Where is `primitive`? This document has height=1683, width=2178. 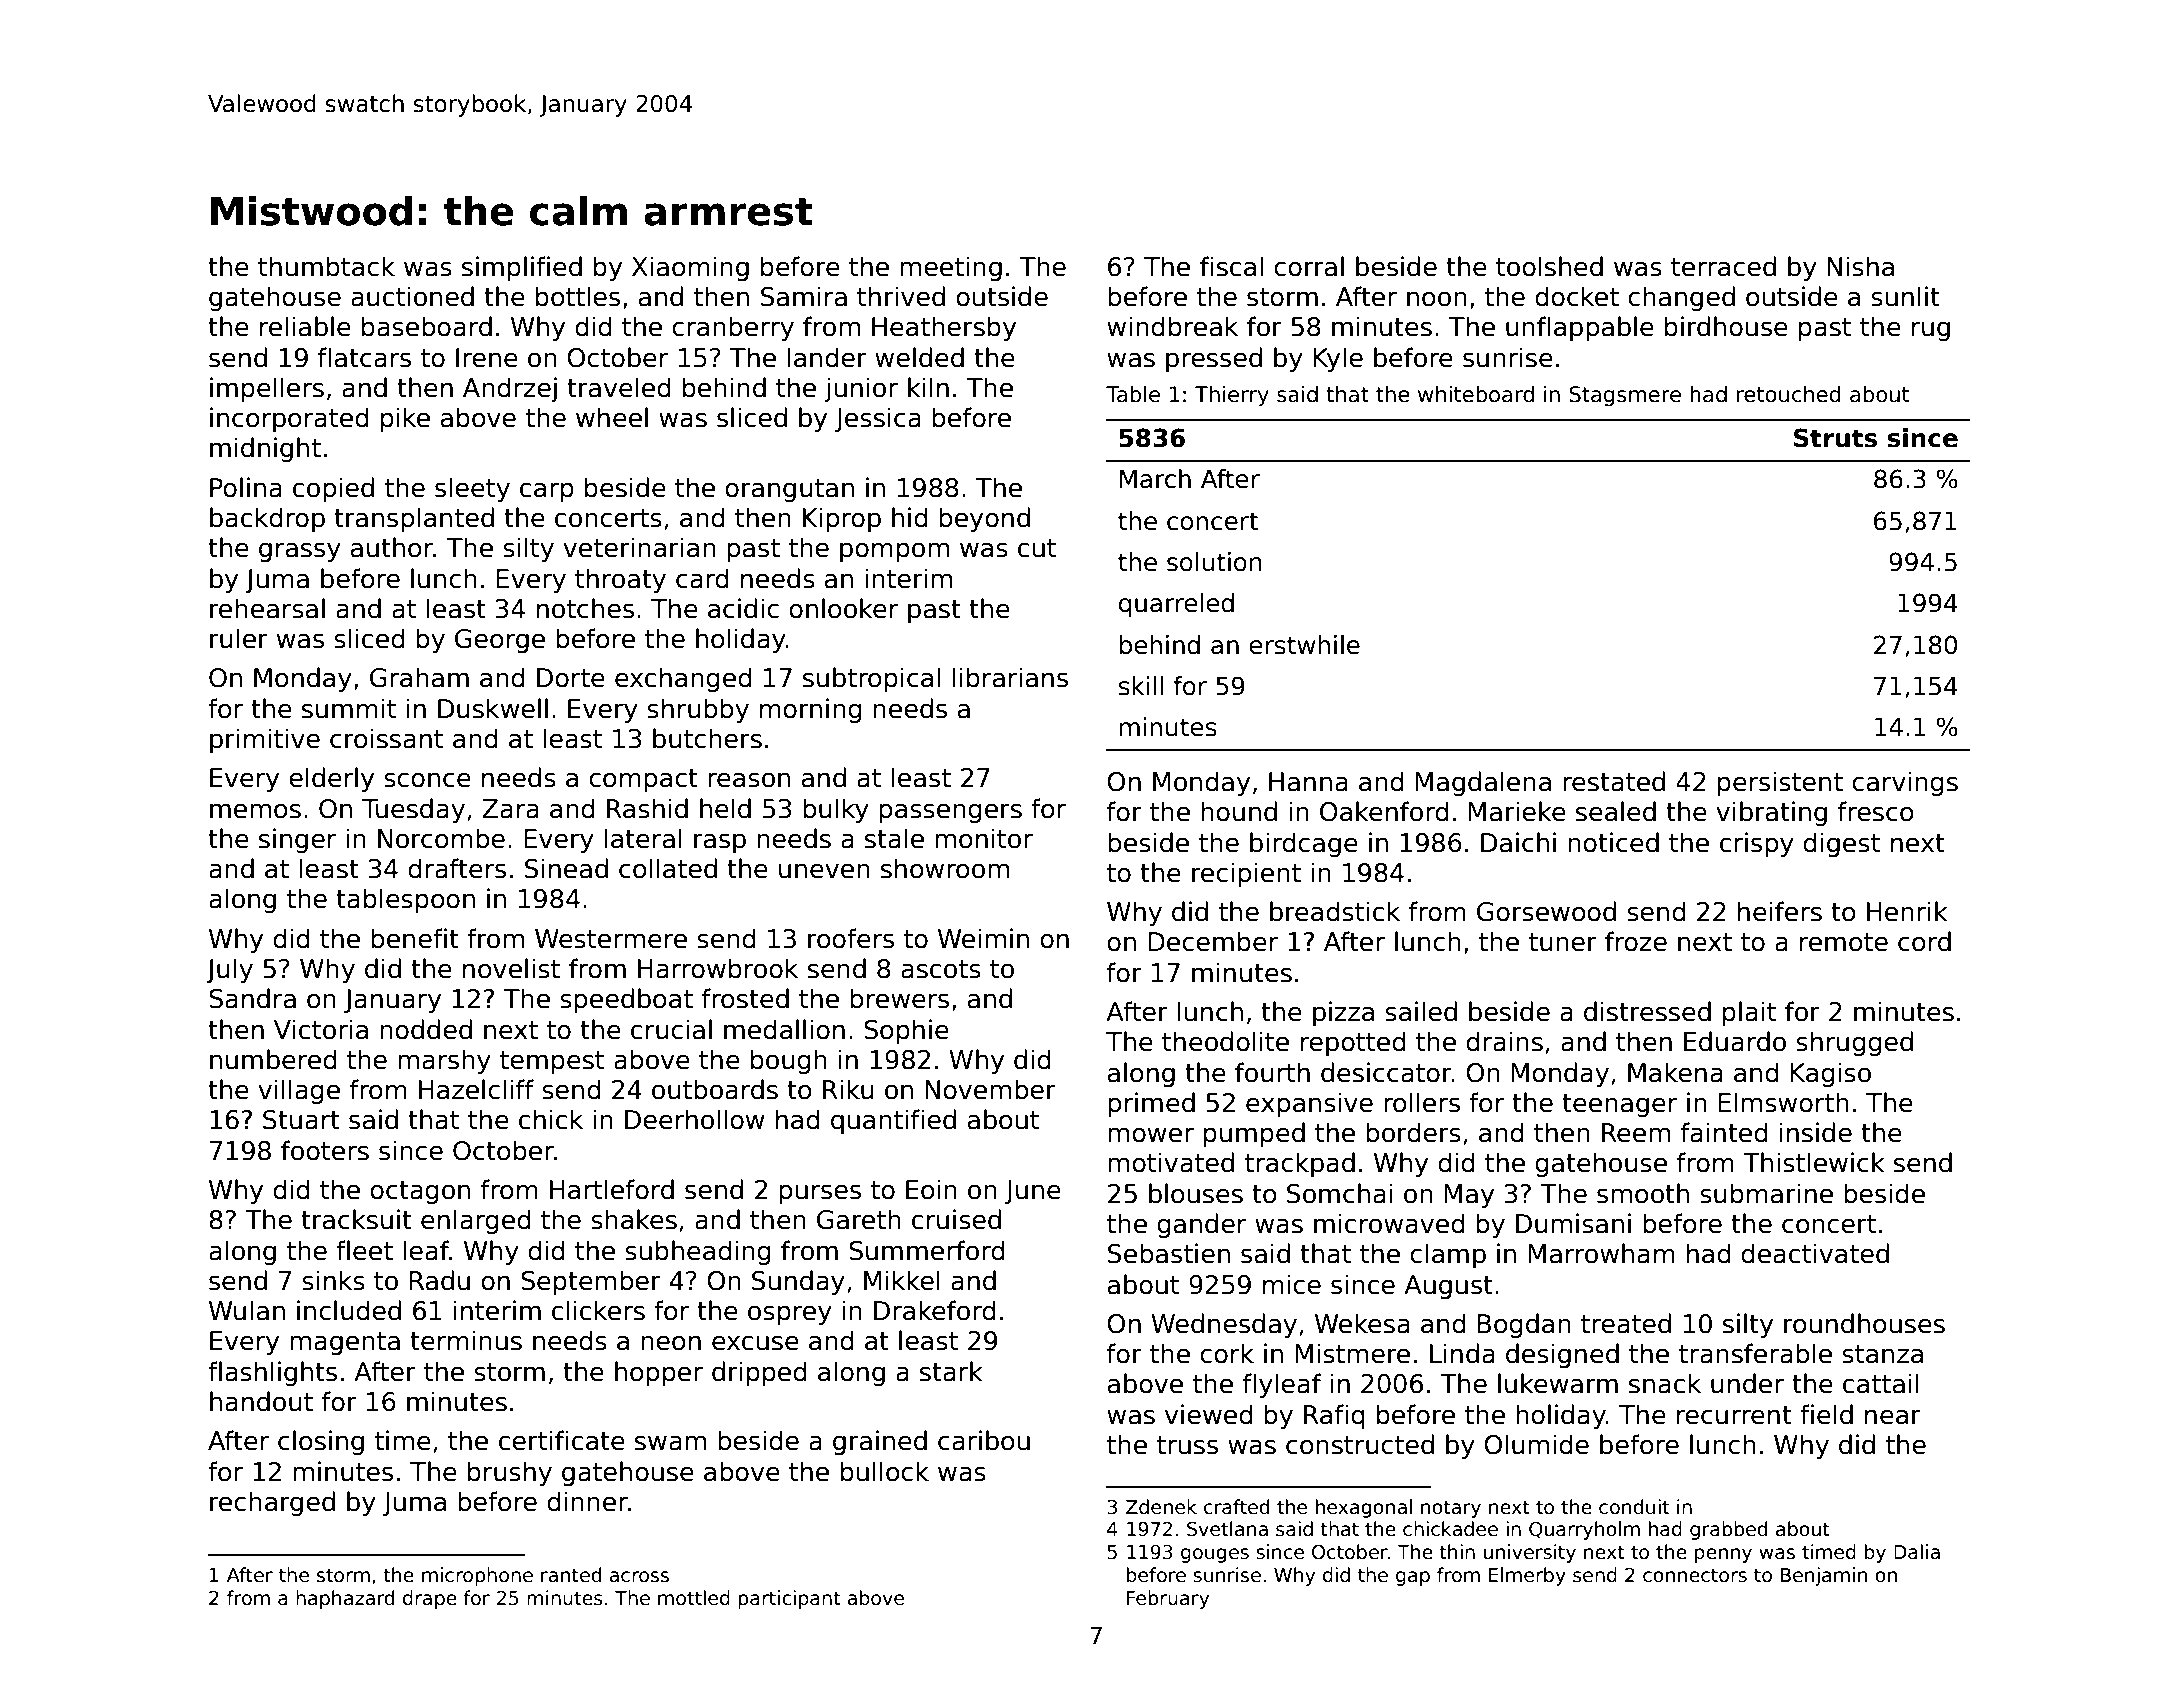
primitive is located at coordinates (265, 740).
